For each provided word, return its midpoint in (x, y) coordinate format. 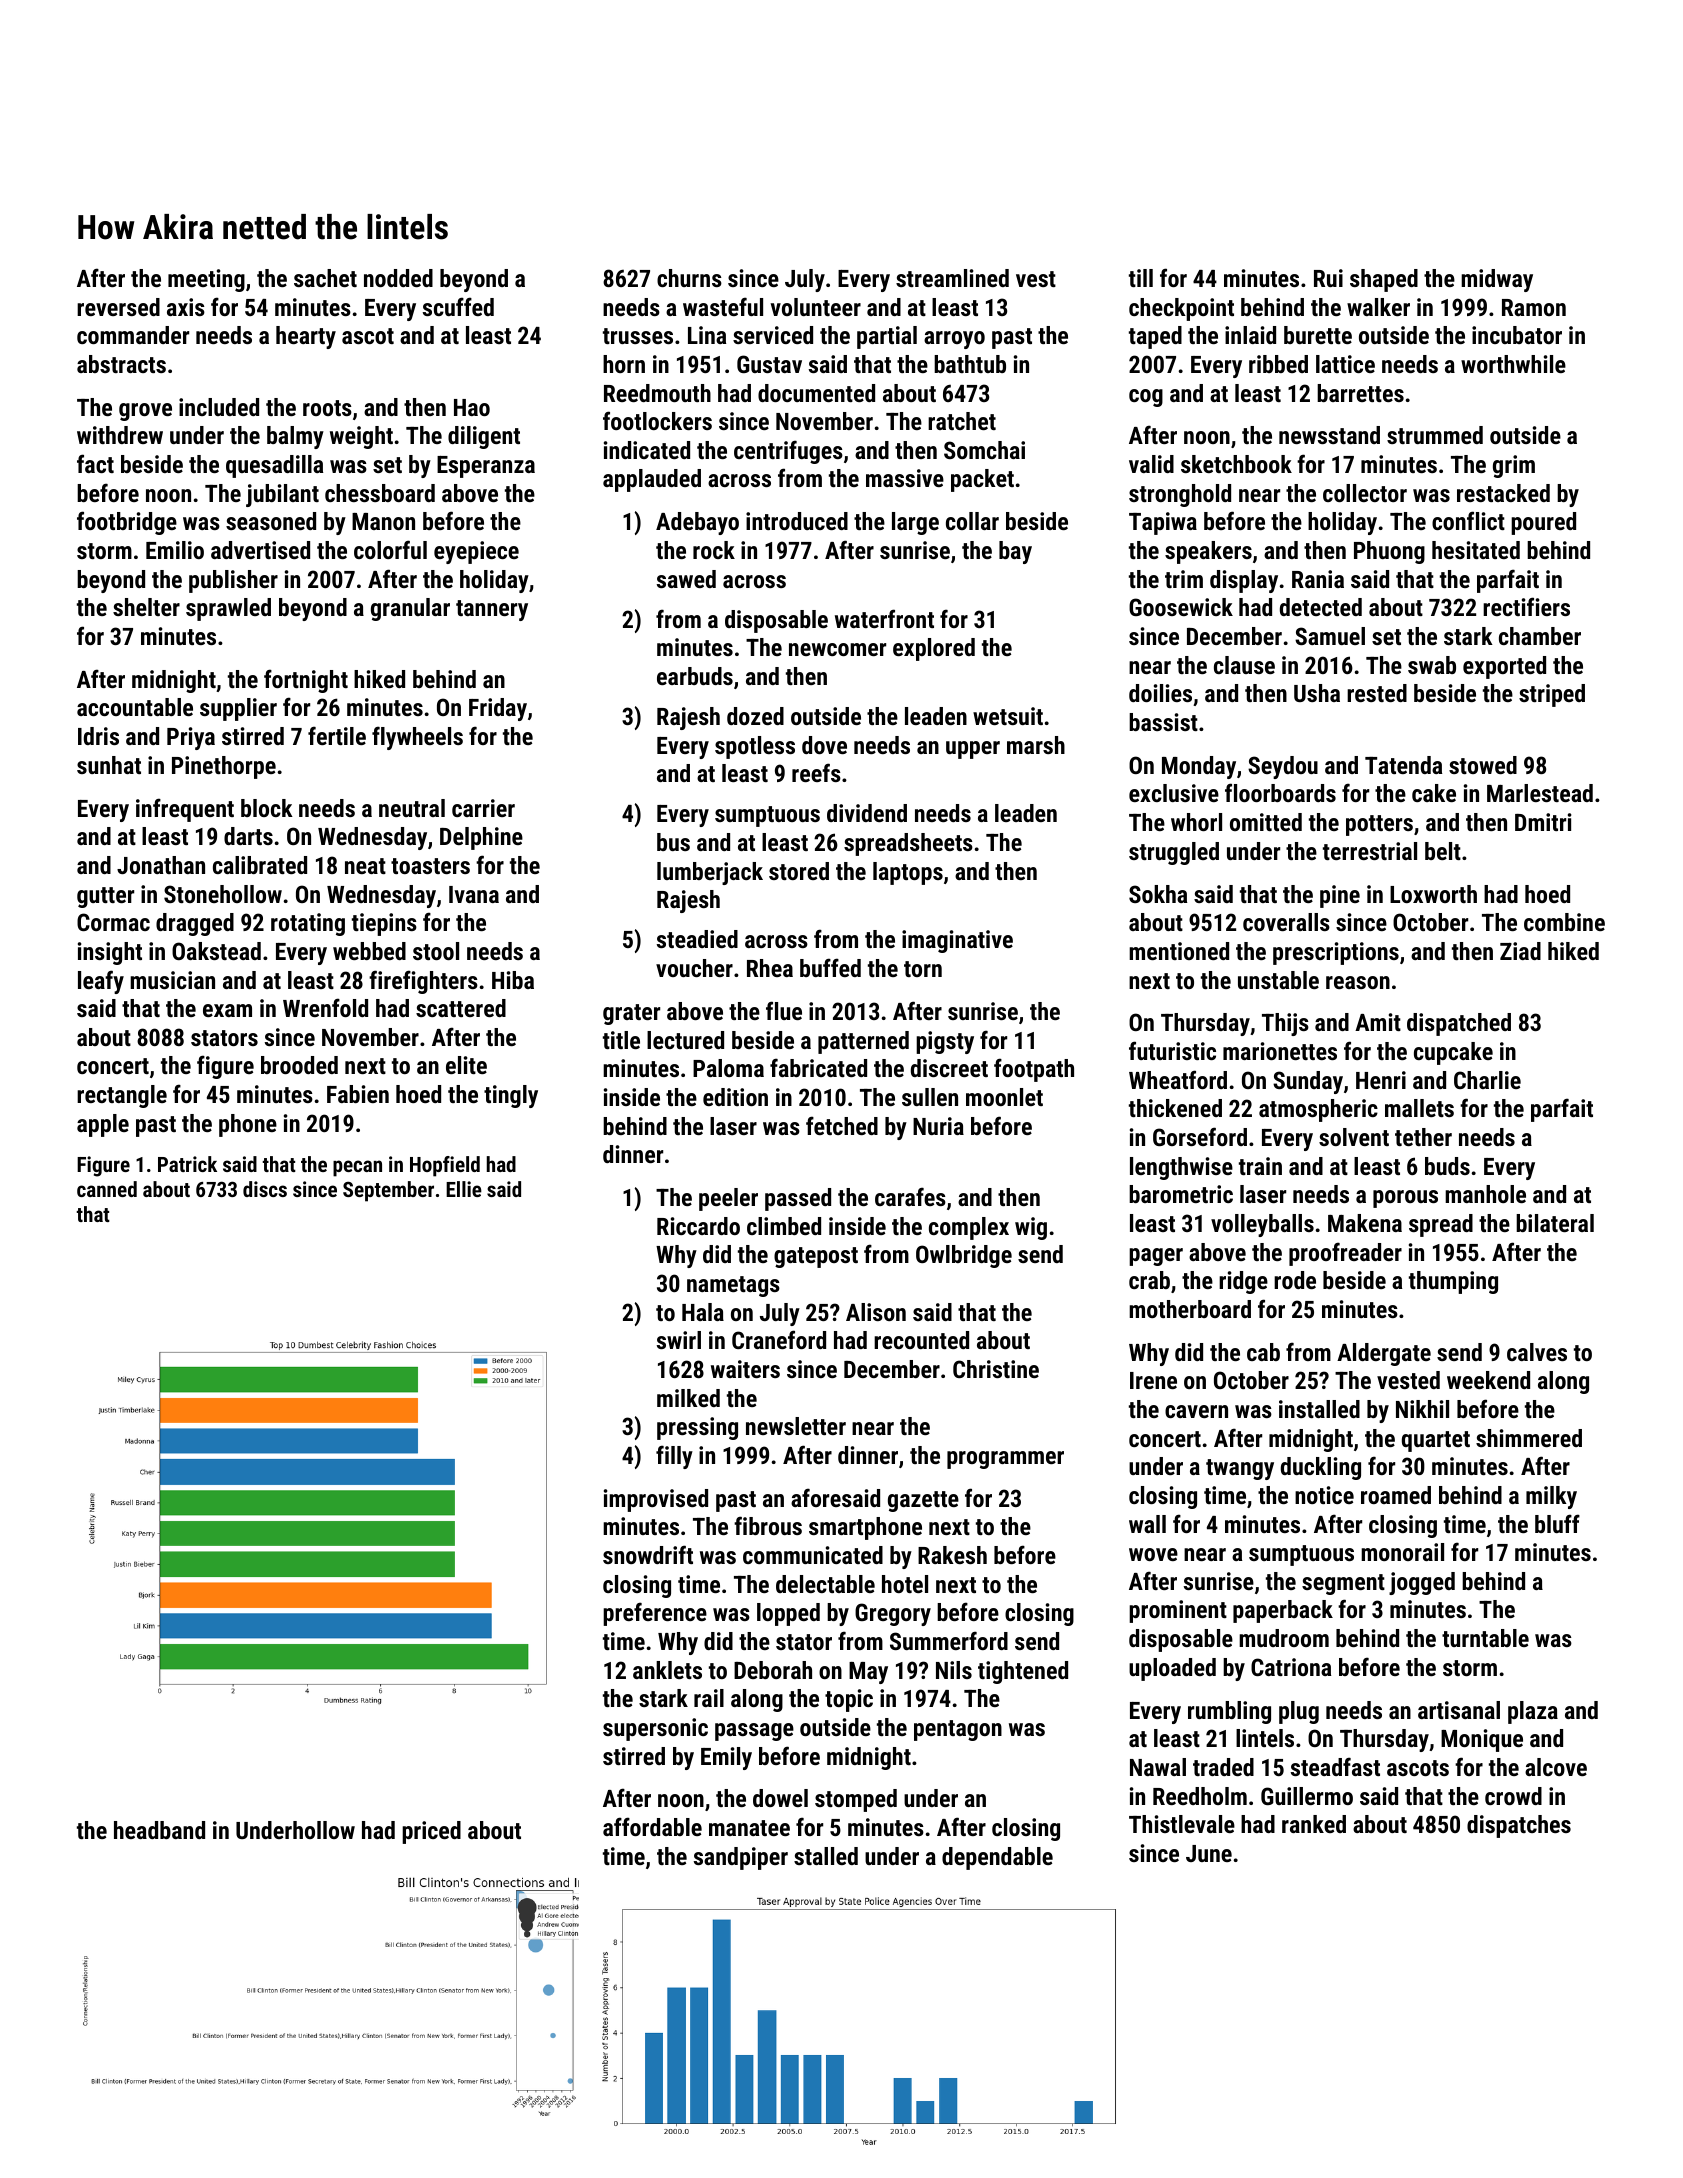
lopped (788, 1614)
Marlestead (1540, 793)
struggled (1174, 853)
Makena (1365, 1223)
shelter (146, 607)
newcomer (837, 649)
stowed (1483, 765)
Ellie (464, 1189)
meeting (206, 280)
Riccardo (698, 1226)
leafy (101, 982)
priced (431, 1832)
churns (689, 278)
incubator (1517, 335)
